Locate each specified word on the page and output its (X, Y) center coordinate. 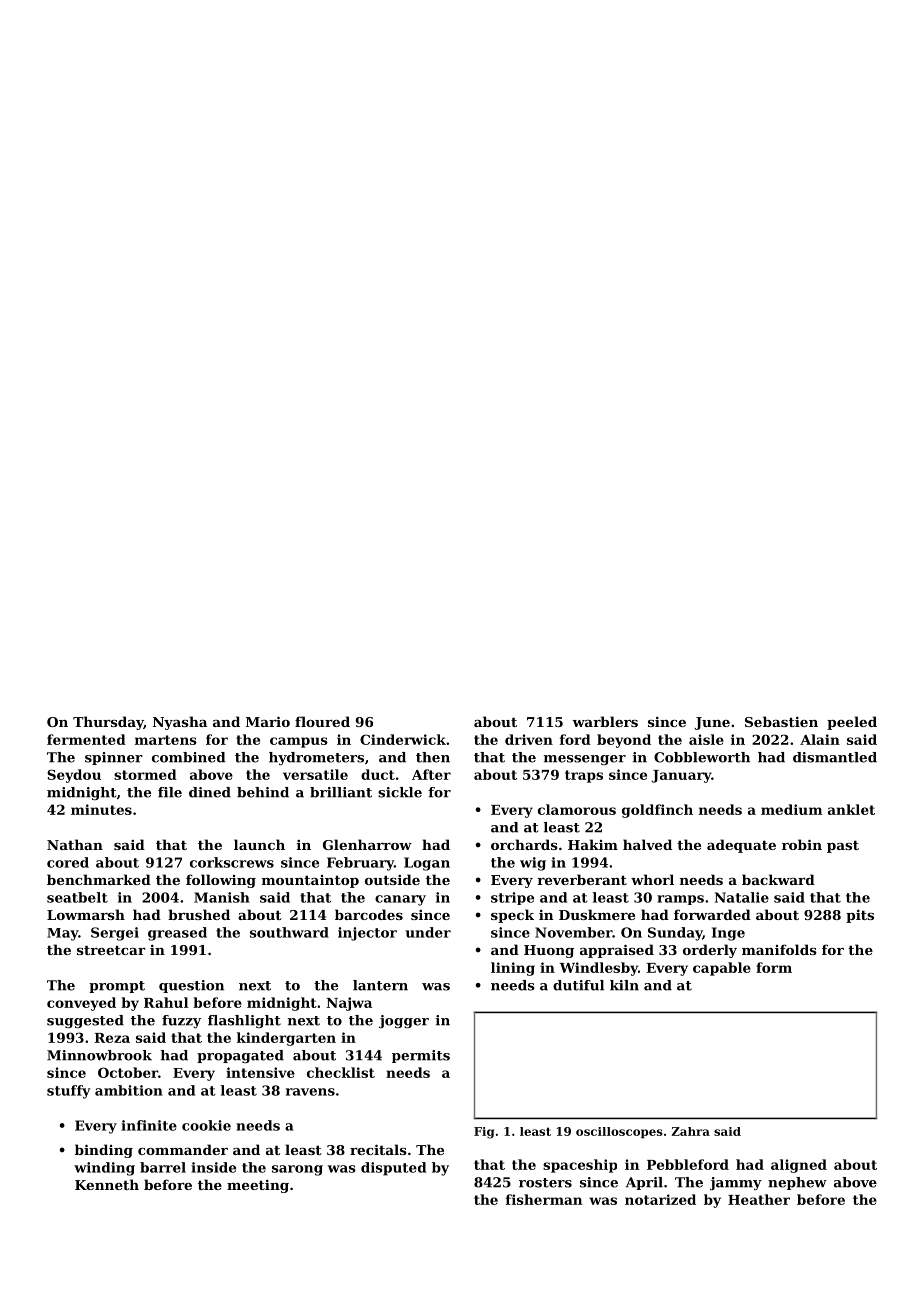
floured (322, 721)
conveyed (81, 1004)
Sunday (675, 934)
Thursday (108, 723)
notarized (660, 1199)
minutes (101, 809)
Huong (549, 951)
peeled (852, 723)
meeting (258, 1186)
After (431, 774)
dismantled (835, 757)
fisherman (544, 1199)
